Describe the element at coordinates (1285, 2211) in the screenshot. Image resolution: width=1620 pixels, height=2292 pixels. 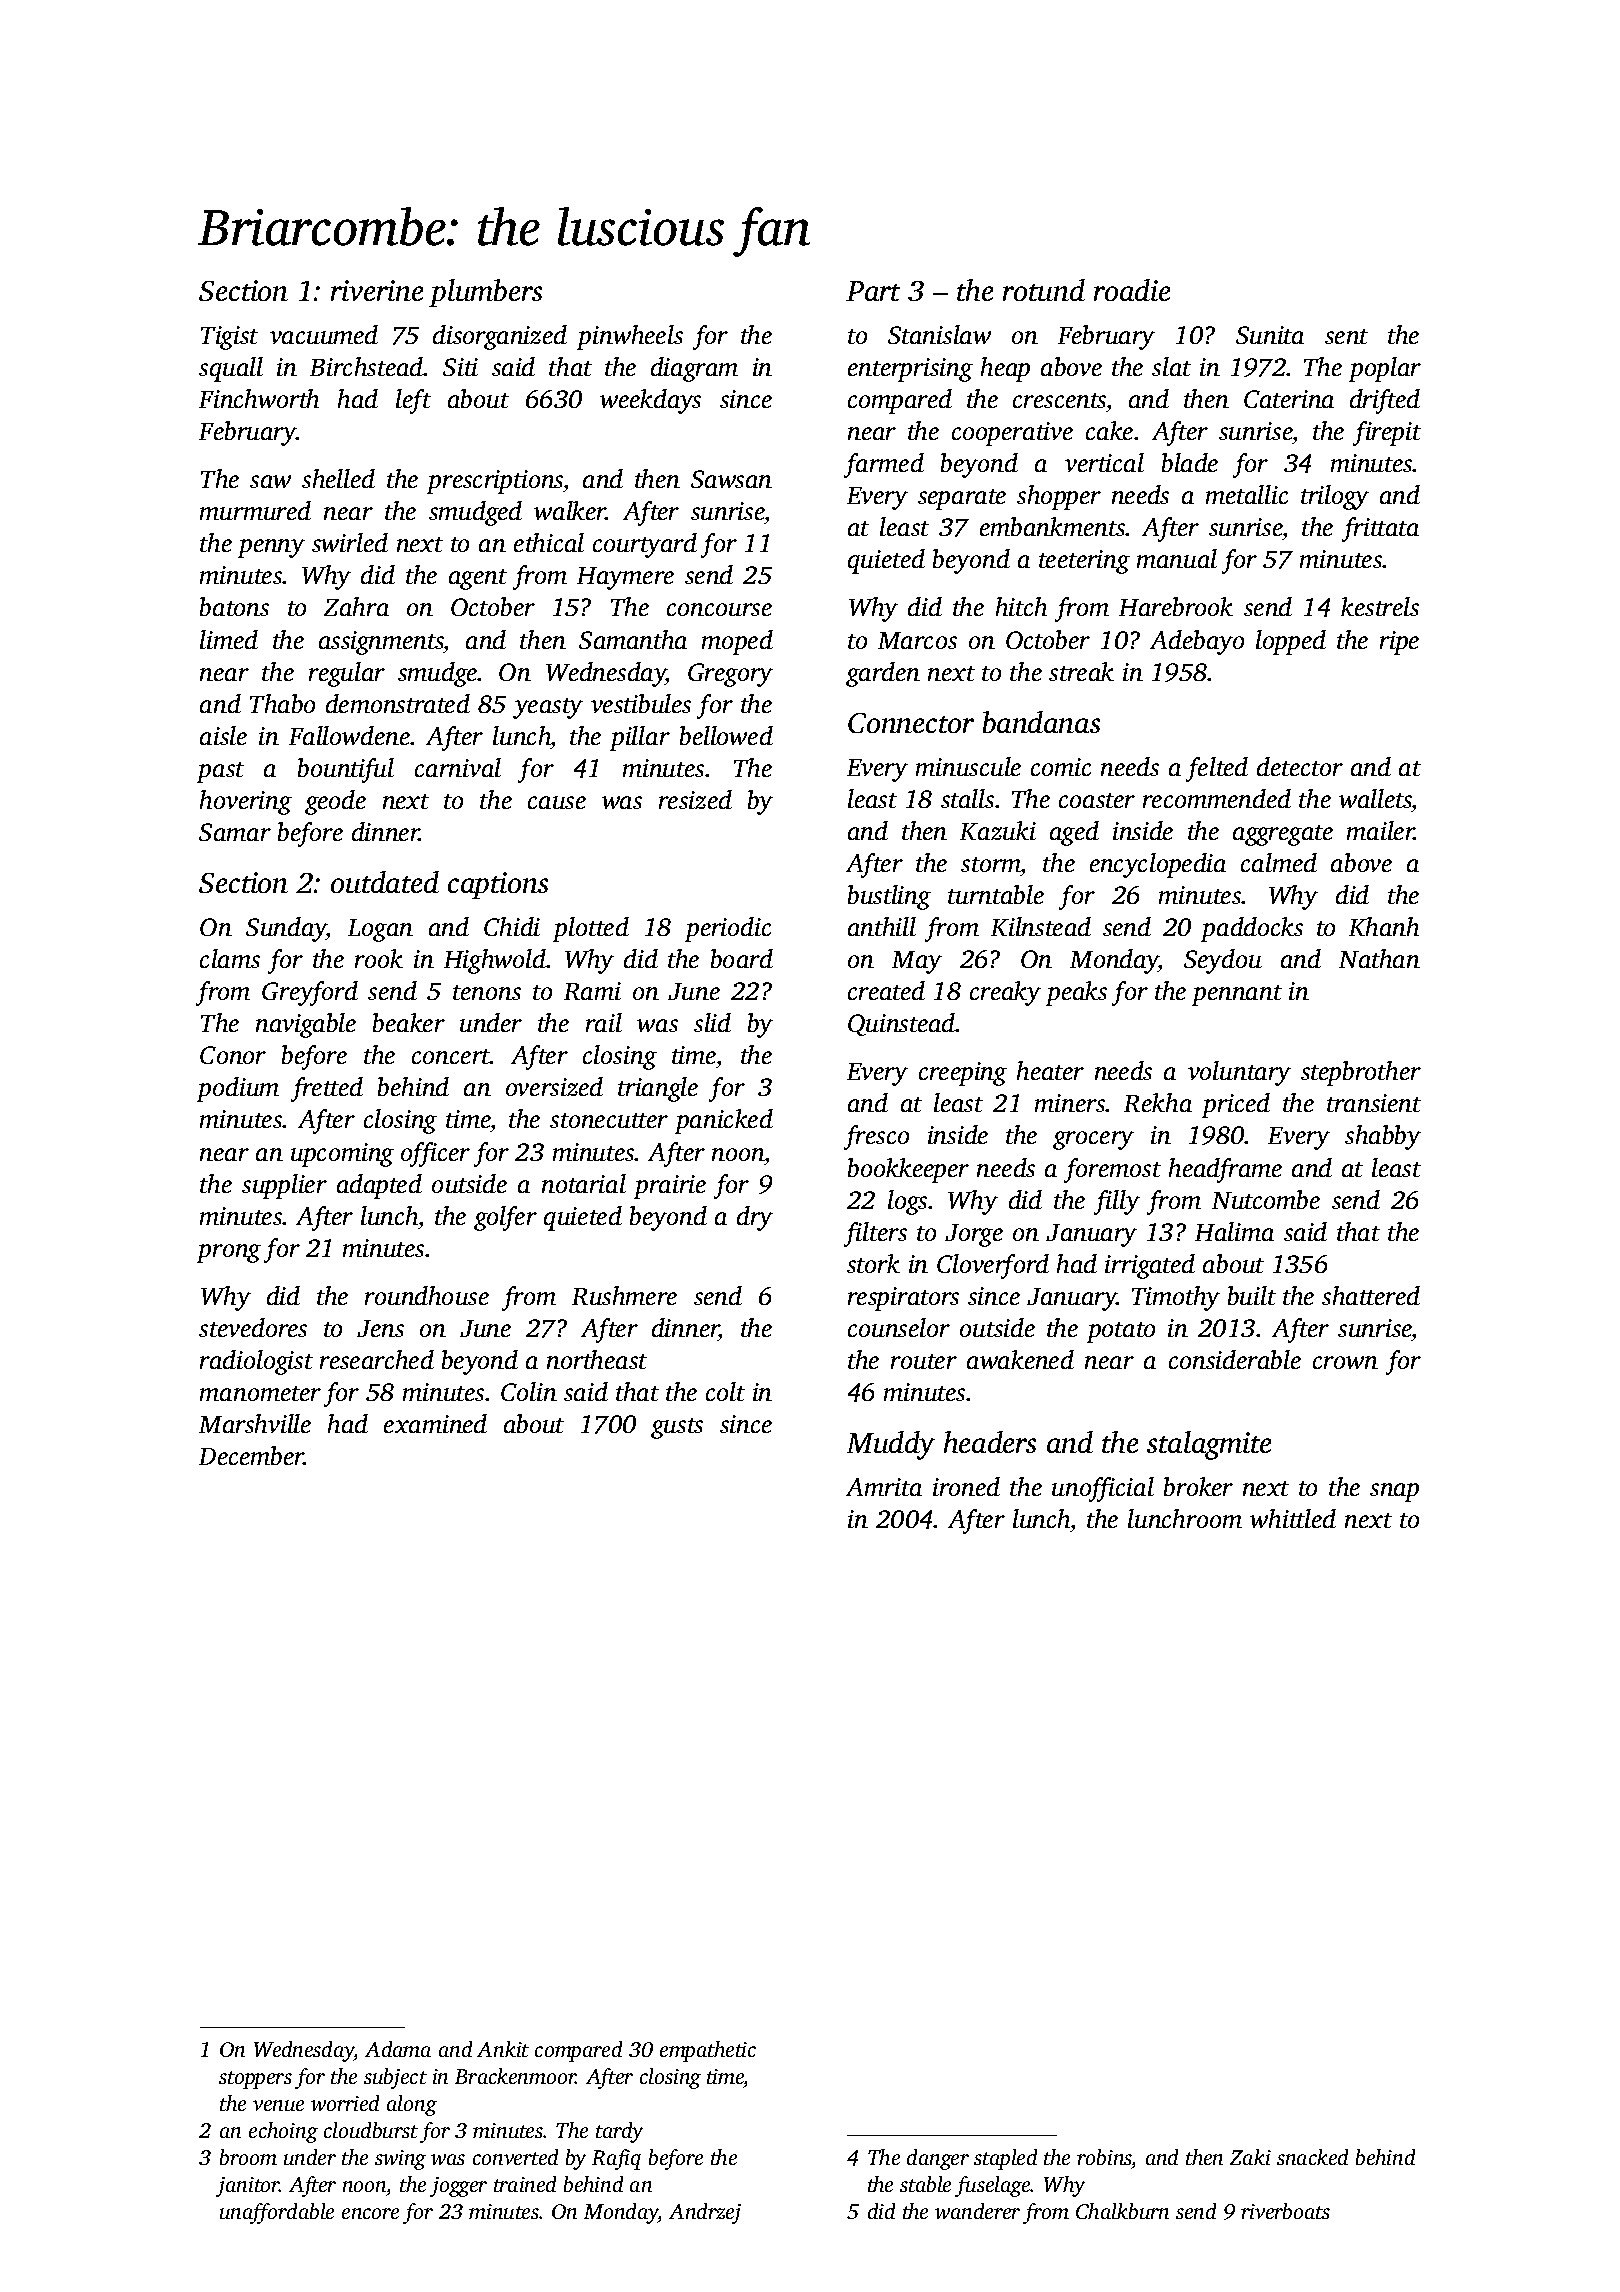
I see `riverboats` at that location.
